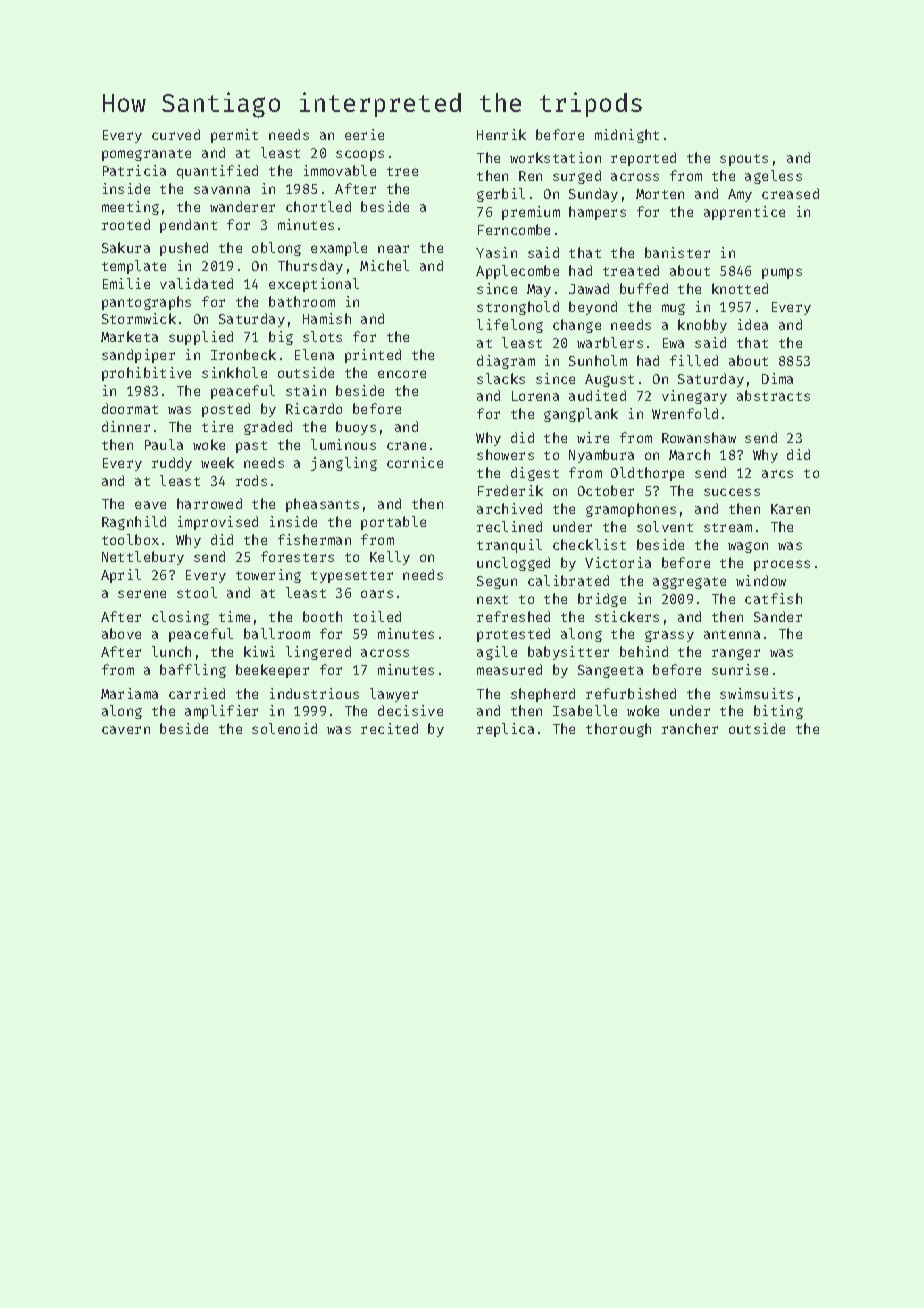 This image has width=924, height=1308. What do you see at coordinates (694, 397) in the image?
I see `vinegary` at bounding box center [694, 397].
